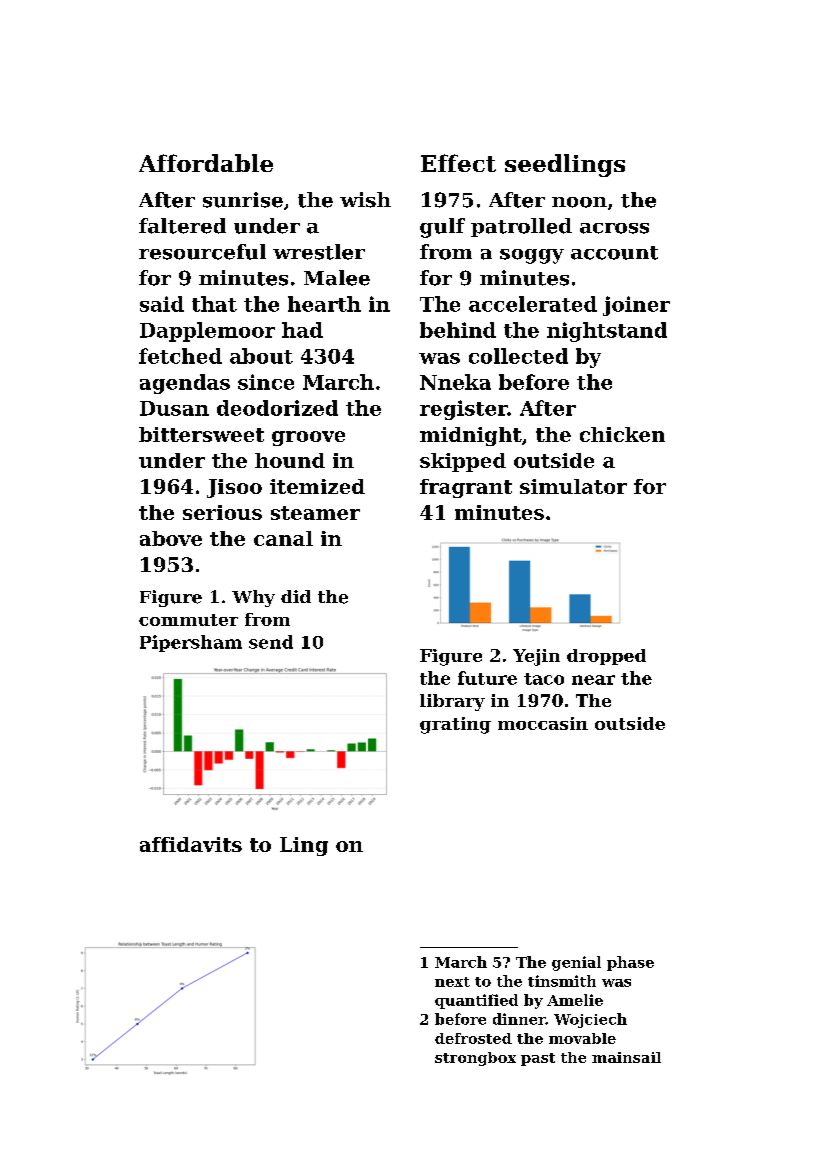  I want to click on send, so click(271, 642).
